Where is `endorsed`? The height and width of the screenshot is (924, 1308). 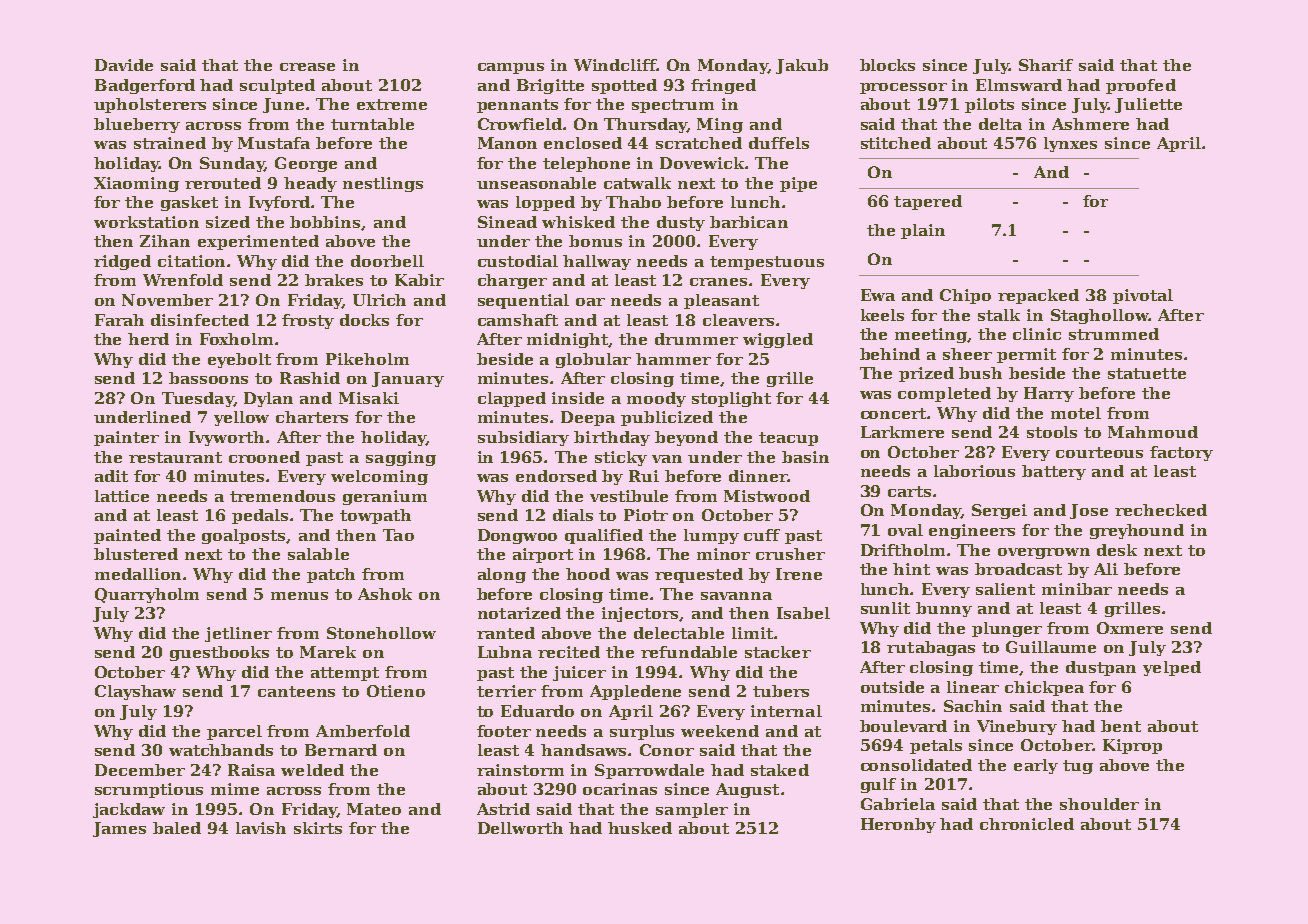
endorsed is located at coordinates (556, 476).
